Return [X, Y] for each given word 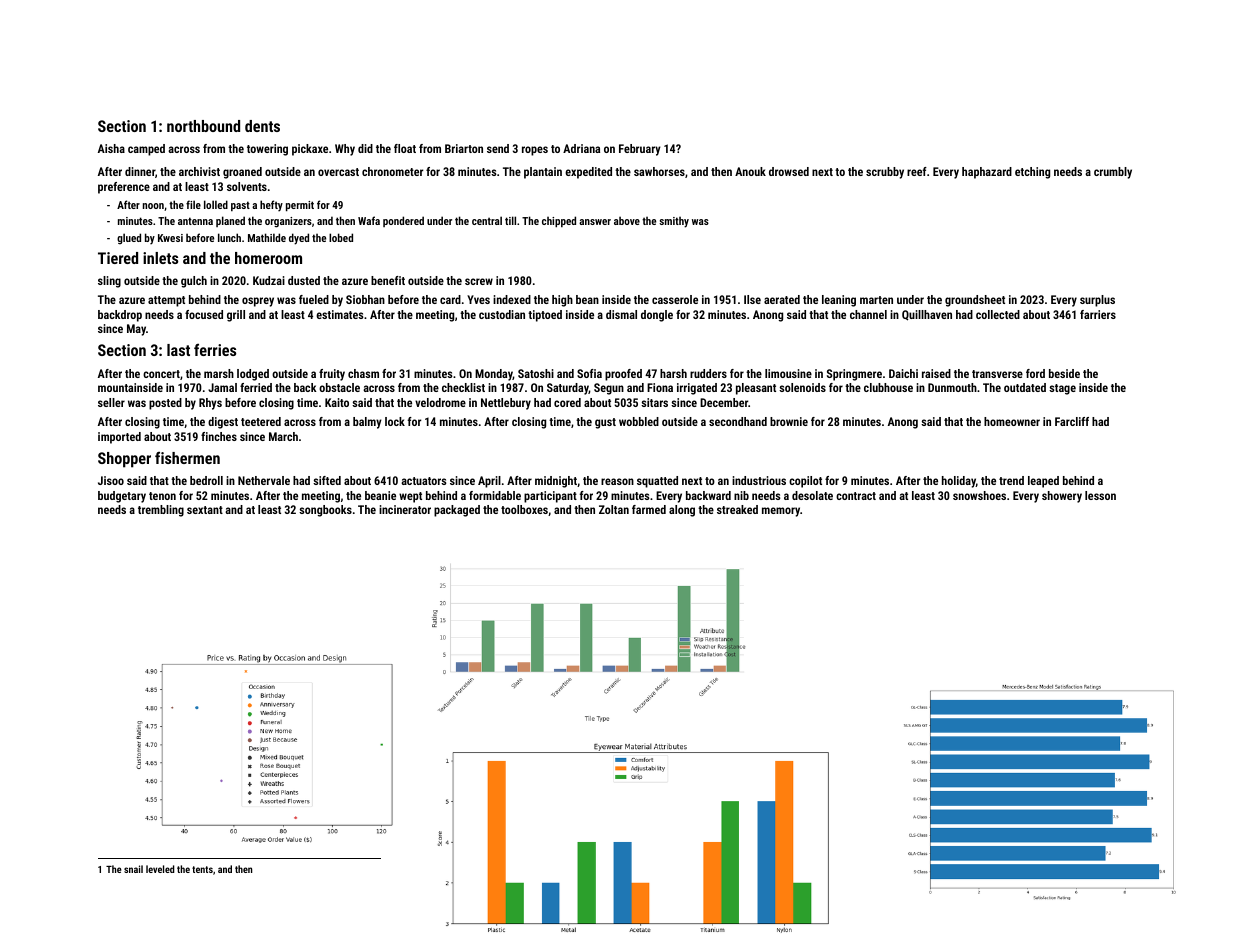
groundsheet [975, 301]
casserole [675, 299]
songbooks [325, 511]
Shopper [124, 460]
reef [917, 171]
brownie [789, 421]
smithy [674, 222]
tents [202, 869]
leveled [160, 869]
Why [345, 150]
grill [236, 316]
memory [781, 512]
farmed [649, 509]
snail [133, 869]
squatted [657, 482]
